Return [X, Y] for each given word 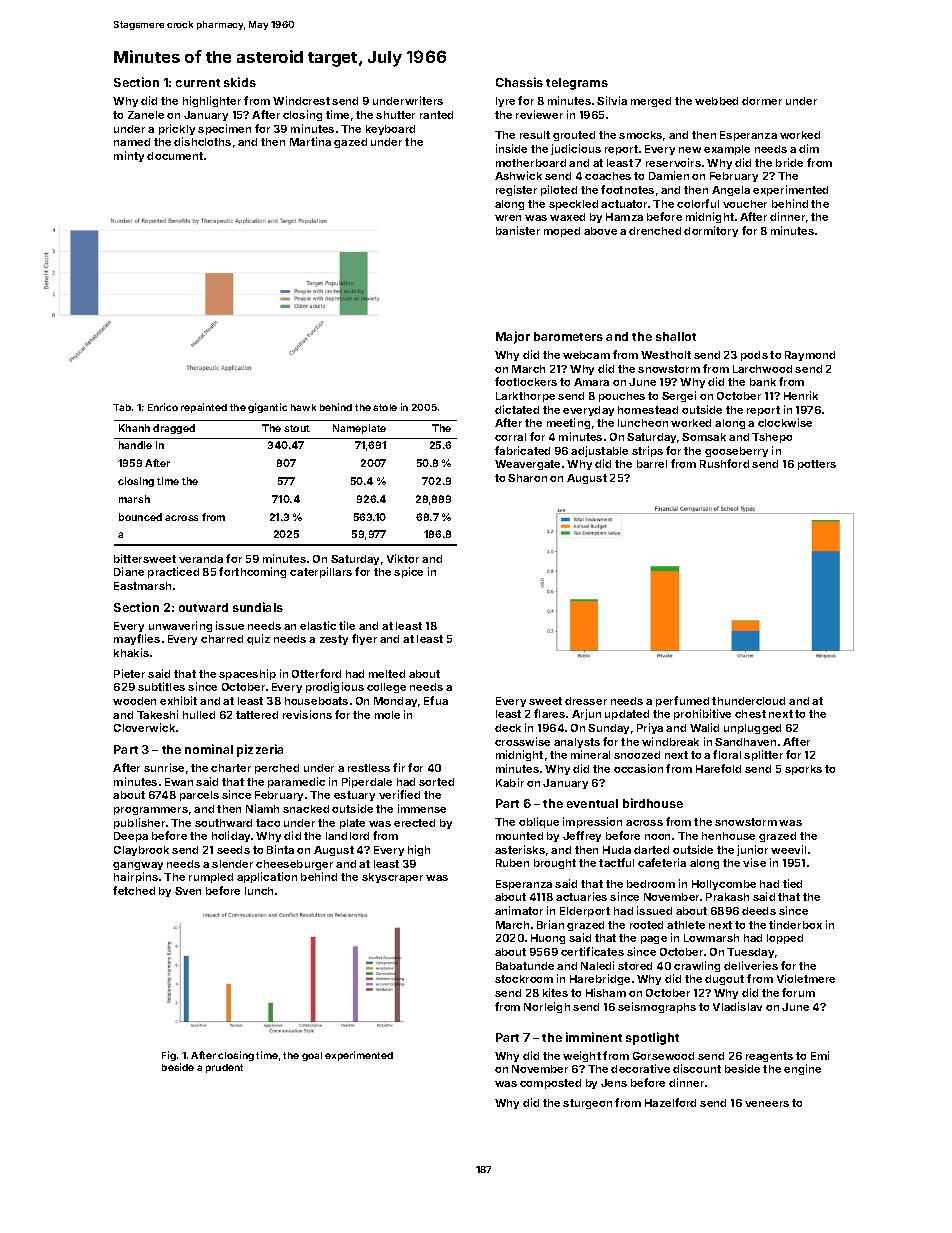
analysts [577, 743]
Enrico [163, 407]
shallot [676, 336]
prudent [224, 1068]
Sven [188, 891]
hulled [199, 715]
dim [809, 148]
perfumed [682, 701]
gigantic [267, 408]
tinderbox [795, 924]
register [516, 190]
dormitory [711, 231]
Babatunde [525, 966]
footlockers [526, 381]
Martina [310, 141]
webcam [586, 355]
